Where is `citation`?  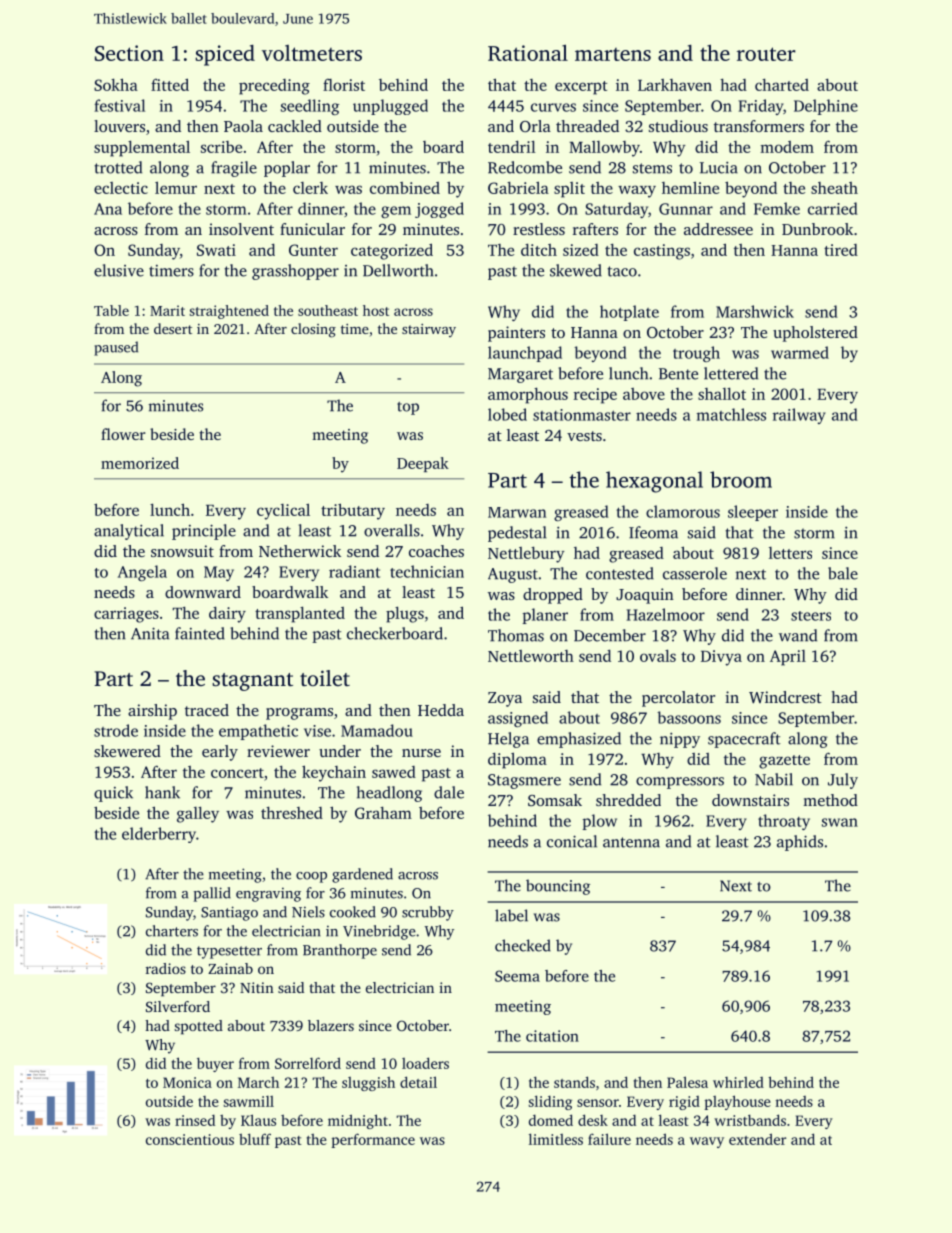
citation is located at coordinates (552, 1036).
